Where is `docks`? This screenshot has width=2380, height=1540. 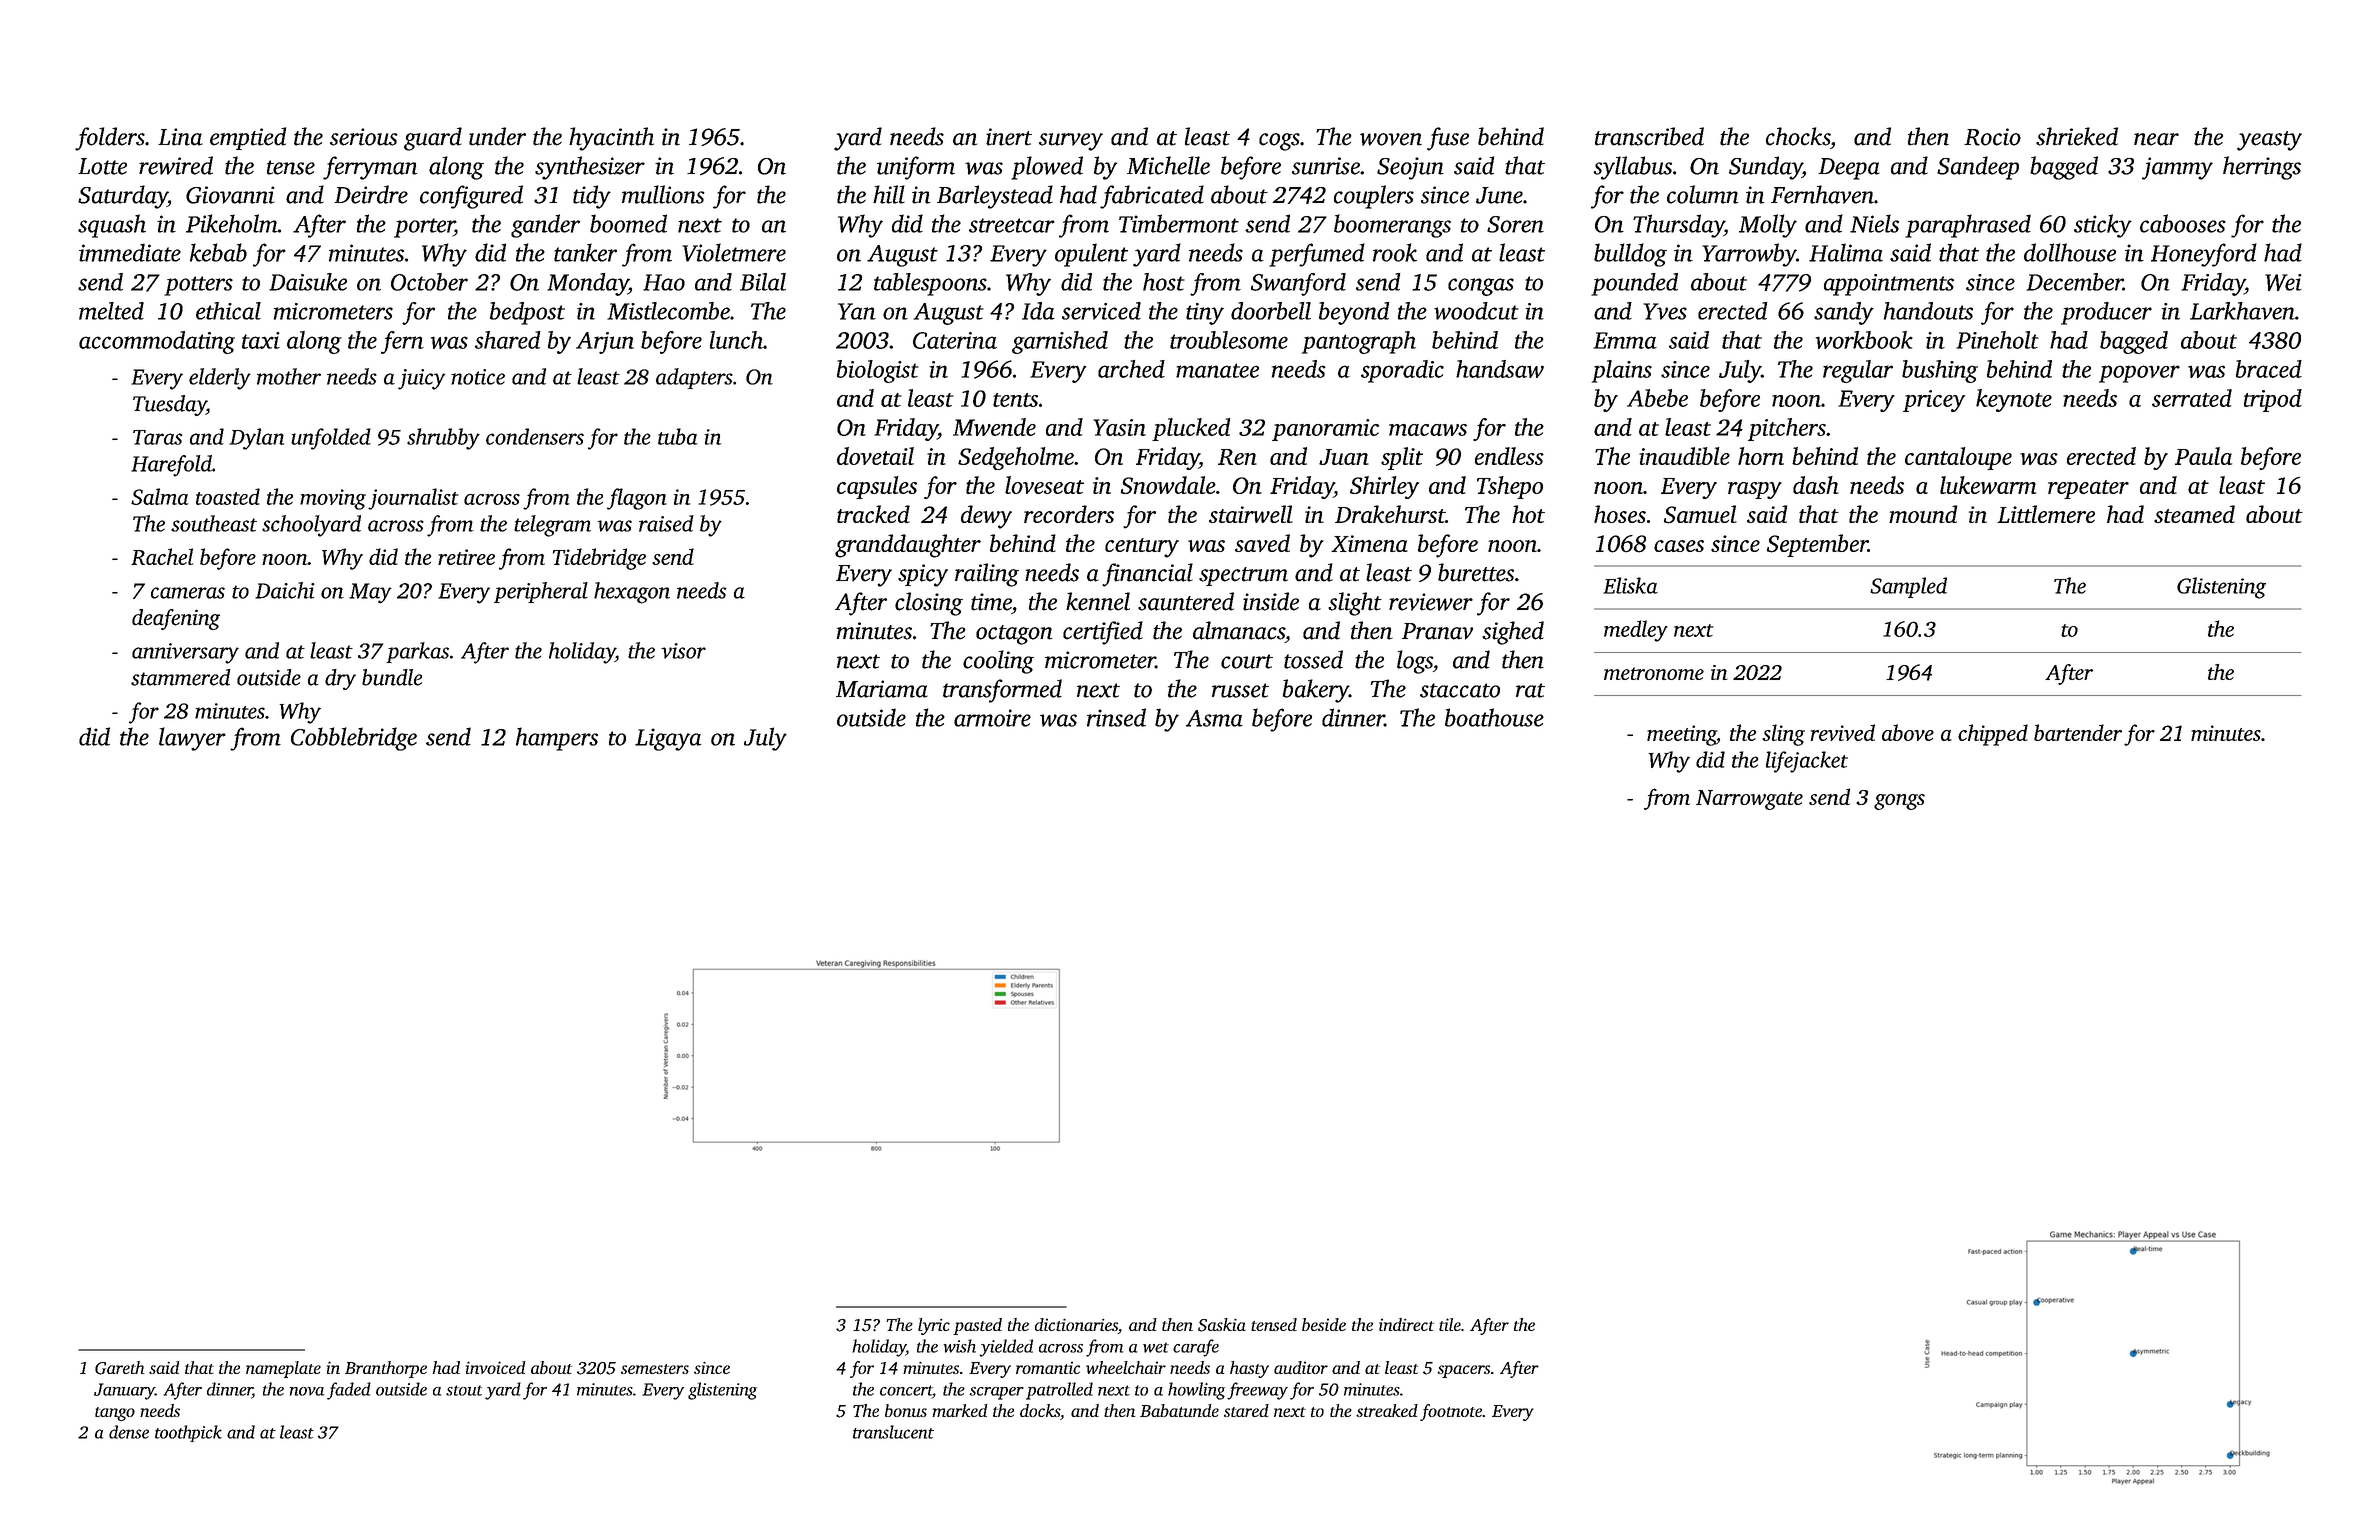
docks is located at coordinates (1040, 1410).
